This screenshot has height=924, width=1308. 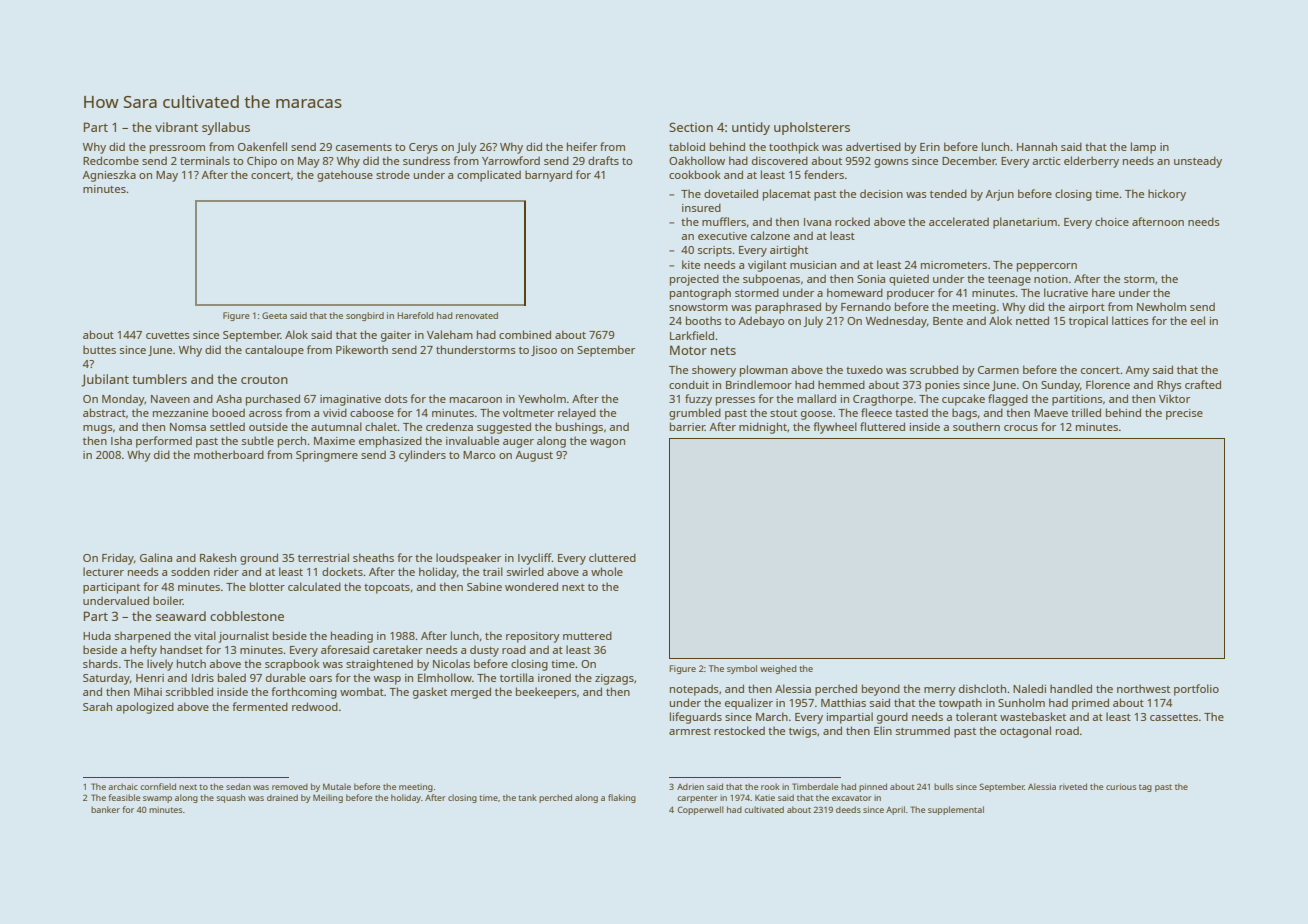 What do you see at coordinates (365, 316) in the screenshot?
I see `songbird` at bounding box center [365, 316].
